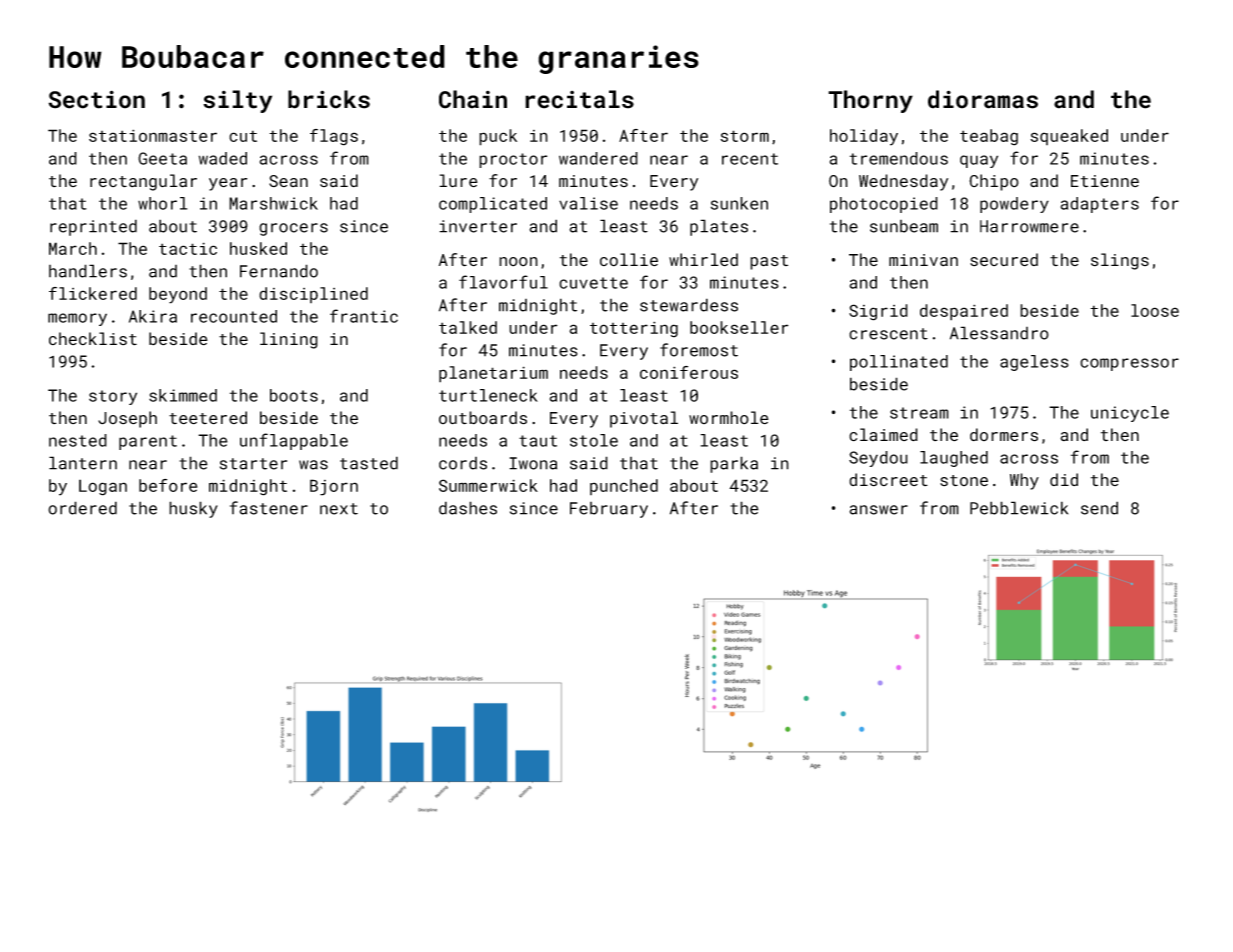 This screenshot has width=1233, height=952. Describe the element at coordinates (1129, 364) in the screenshot. I see `compressor` at that location.
